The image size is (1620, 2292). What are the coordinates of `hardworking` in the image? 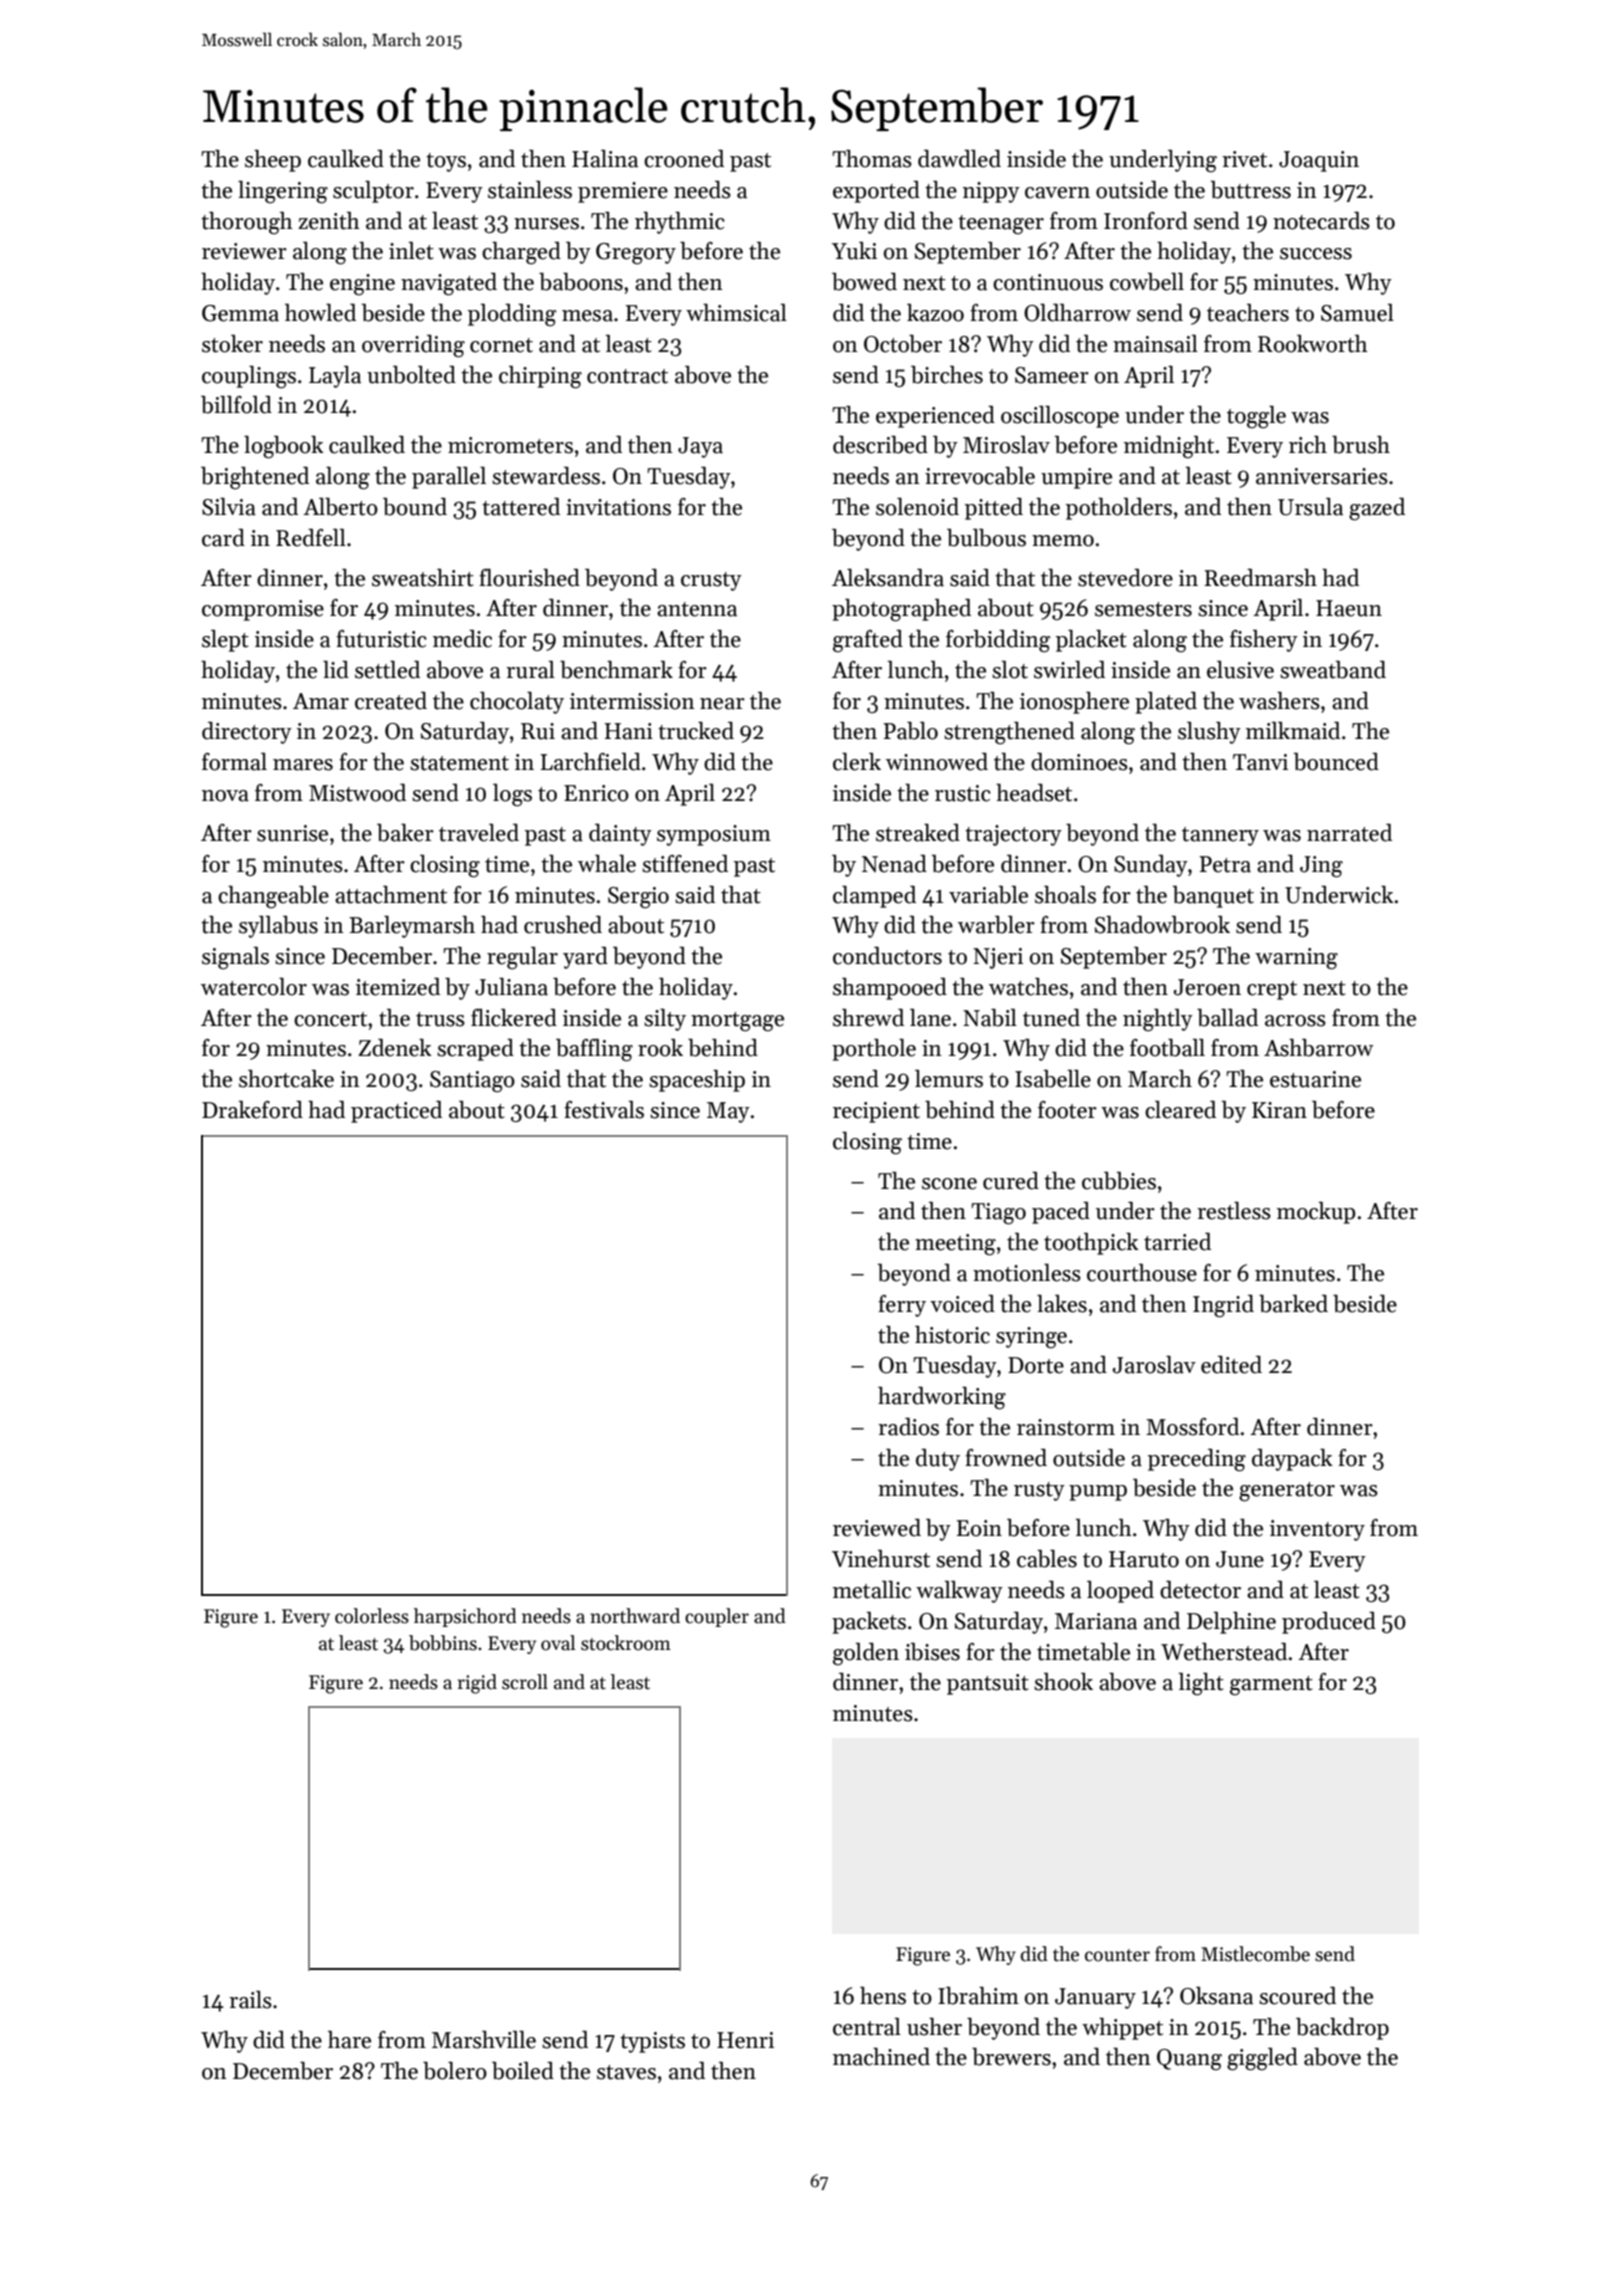 It's located at (942, 1398).
